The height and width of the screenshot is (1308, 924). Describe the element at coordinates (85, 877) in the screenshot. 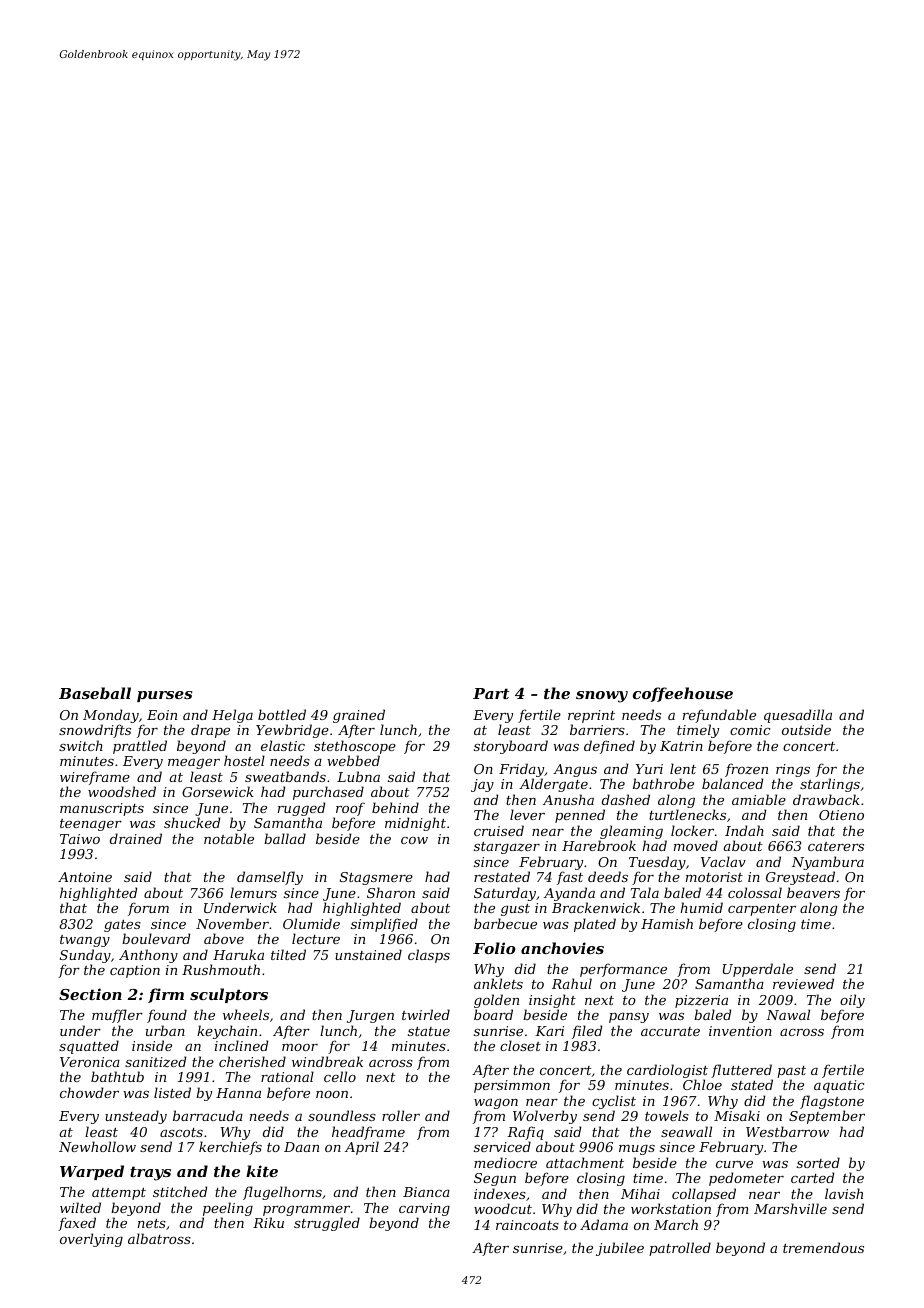

I see `Antoine` at that location.
